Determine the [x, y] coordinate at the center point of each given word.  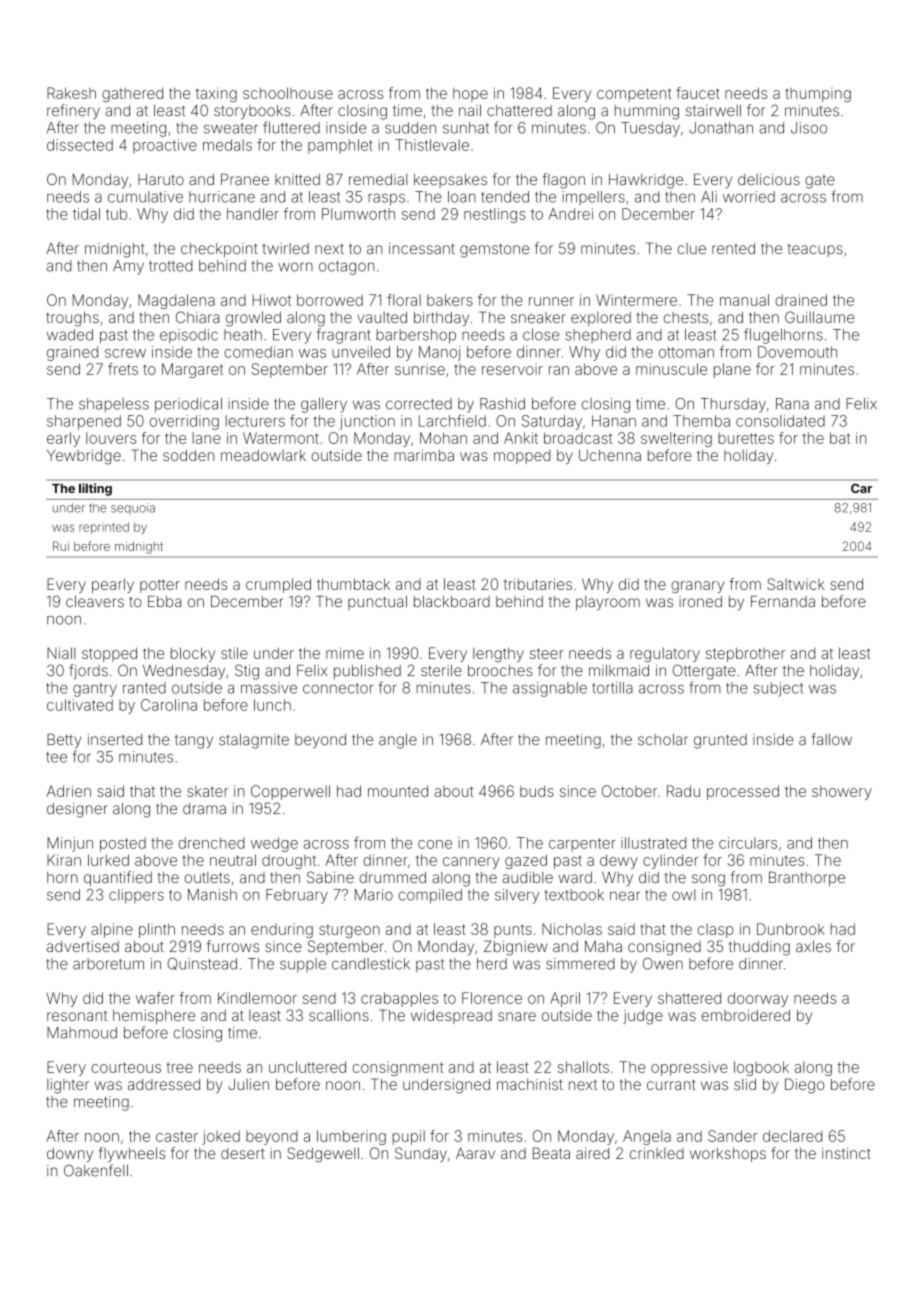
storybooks [252, 112]
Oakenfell [96, 1170]
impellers [593, 198]
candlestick [371, 964]
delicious [769, 179]
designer [77, 810]
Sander [732, 1136]
